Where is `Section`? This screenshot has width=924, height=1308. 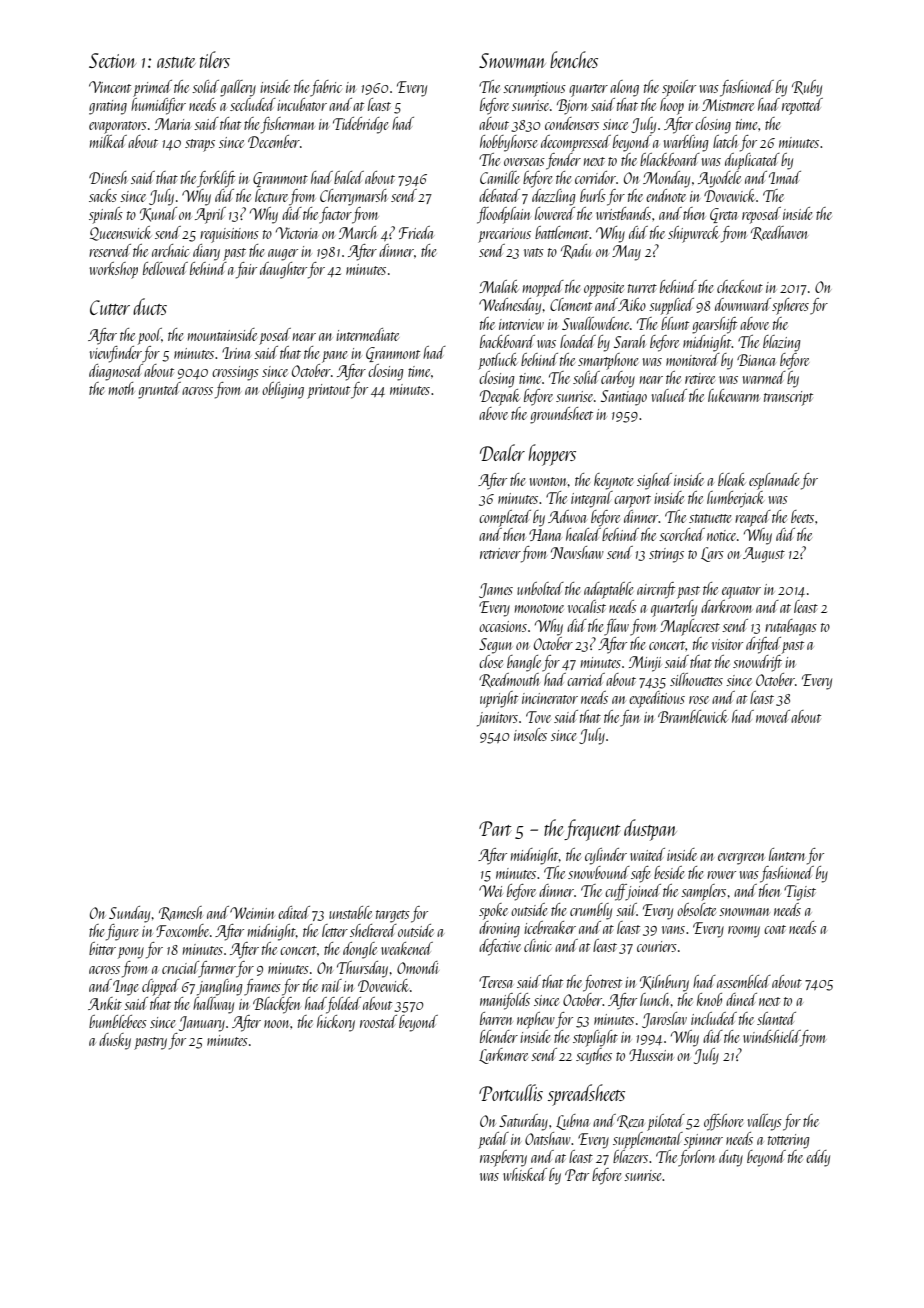
Section is located at coordinates (112, 60).
